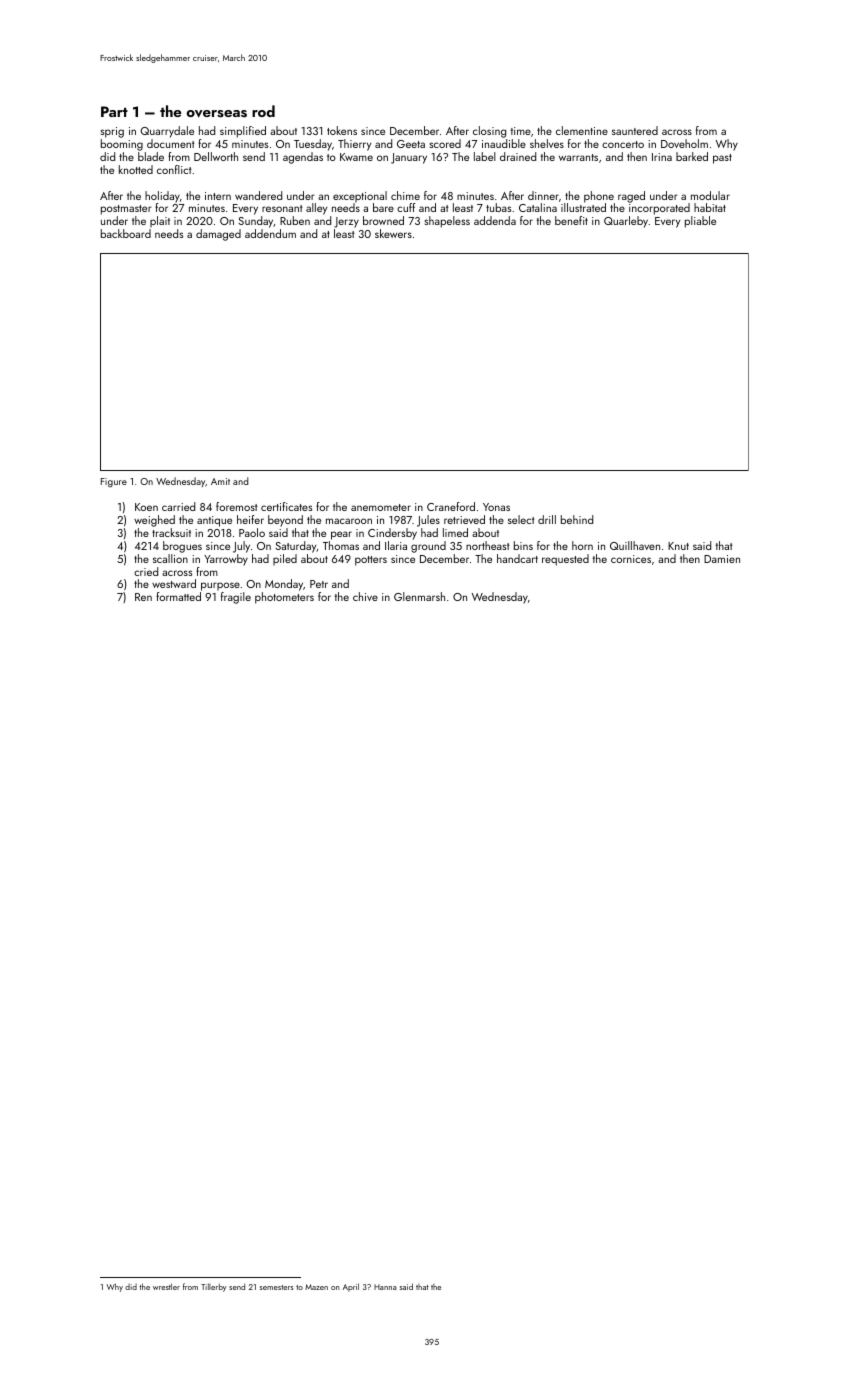 Image resolution: width=849 pixels, height=1400 pixels. I want to click on label, so click(485, 156).
